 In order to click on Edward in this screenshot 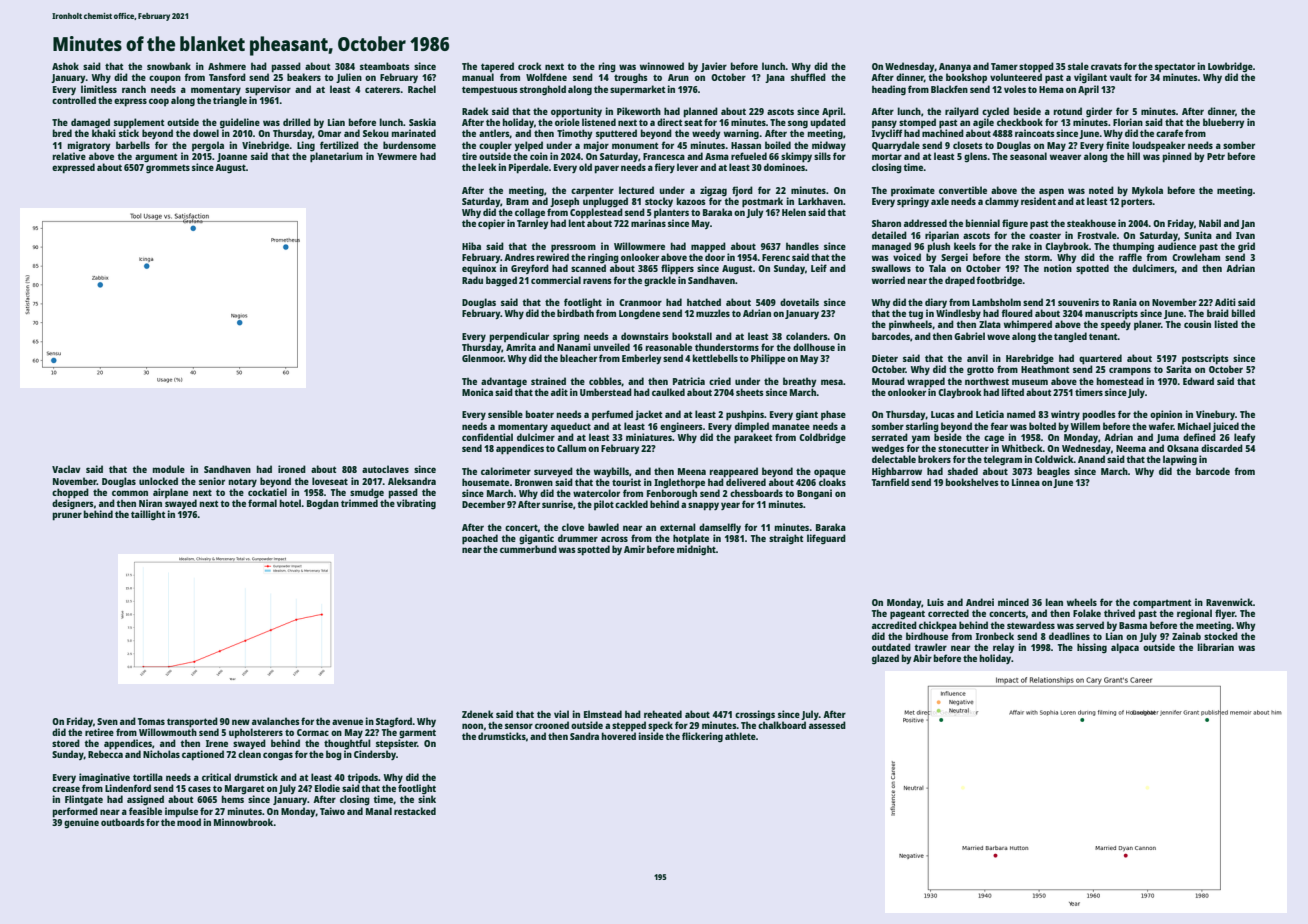, I will do `click(1198, 381)`.
